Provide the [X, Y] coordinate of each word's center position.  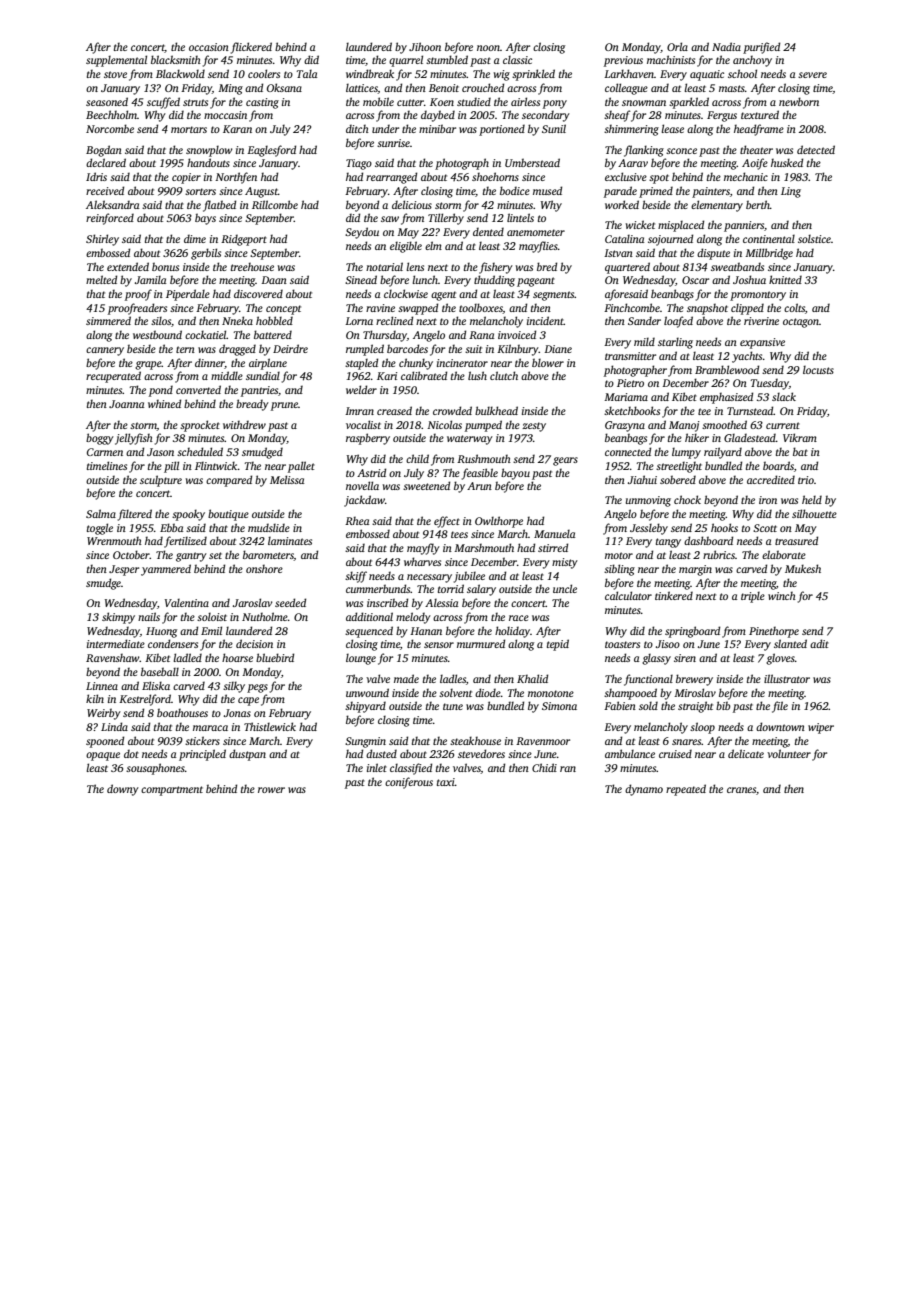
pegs [257, 688]
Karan [237, 129]
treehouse [252, 266]
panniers [744, 226]
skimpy [118, 618]
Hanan [426, 631]
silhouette [814, 513]
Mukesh [803, 568]
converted [198, 389]
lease [672, 128]
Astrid [371, 472]
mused [547, 190]
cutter [410, 102]
